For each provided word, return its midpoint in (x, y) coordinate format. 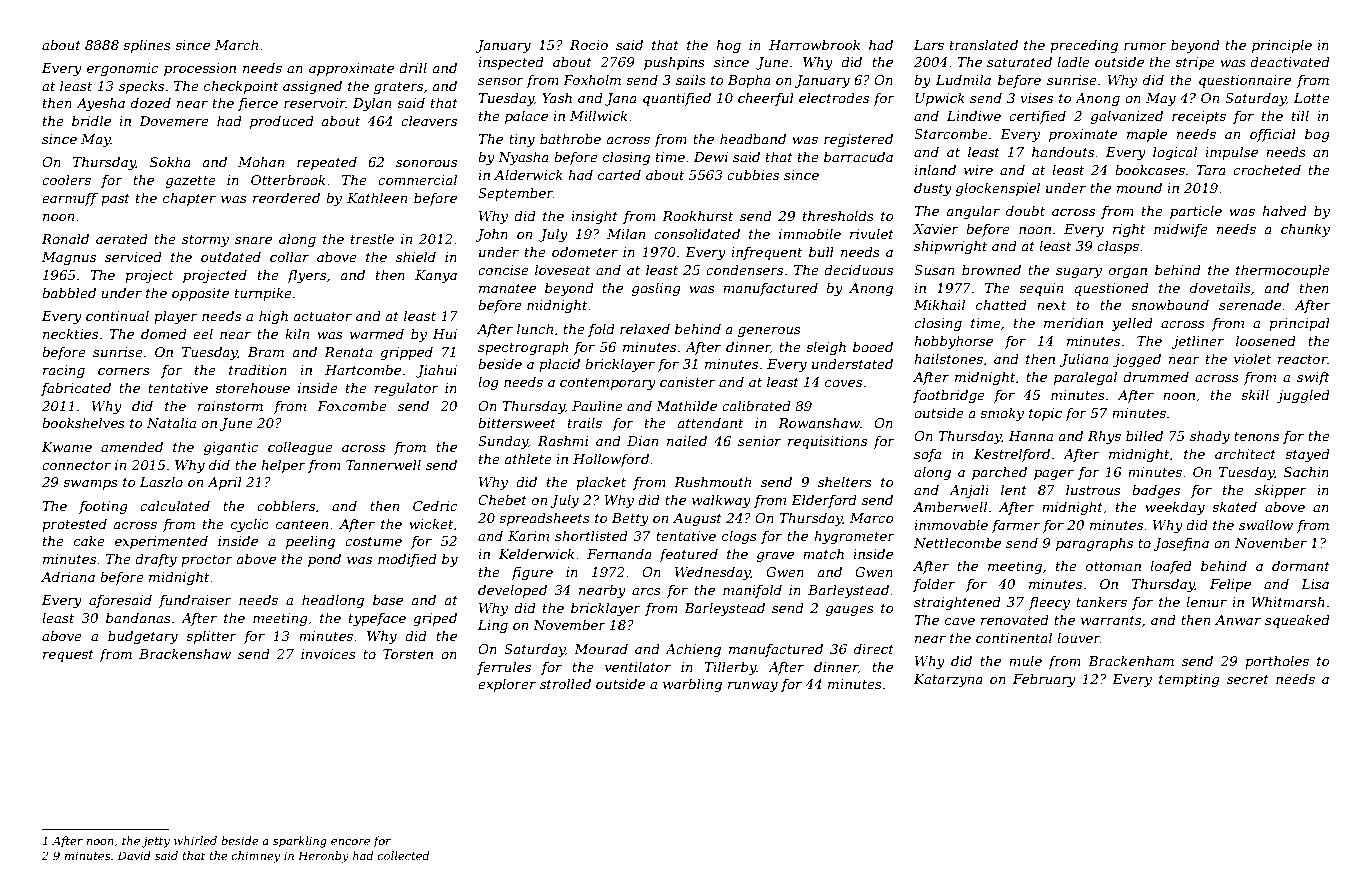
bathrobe (570, 139)
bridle (91, 121)
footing (103, 507)
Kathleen (377, 198)
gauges (850, 611)
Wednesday (713, 573)
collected (403, 855)
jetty (156, 842)
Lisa (1315, 584)
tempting (1189, 680)
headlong (333, 601)
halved (1284, 211)
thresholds (838, 216)
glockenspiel (998, 189)
